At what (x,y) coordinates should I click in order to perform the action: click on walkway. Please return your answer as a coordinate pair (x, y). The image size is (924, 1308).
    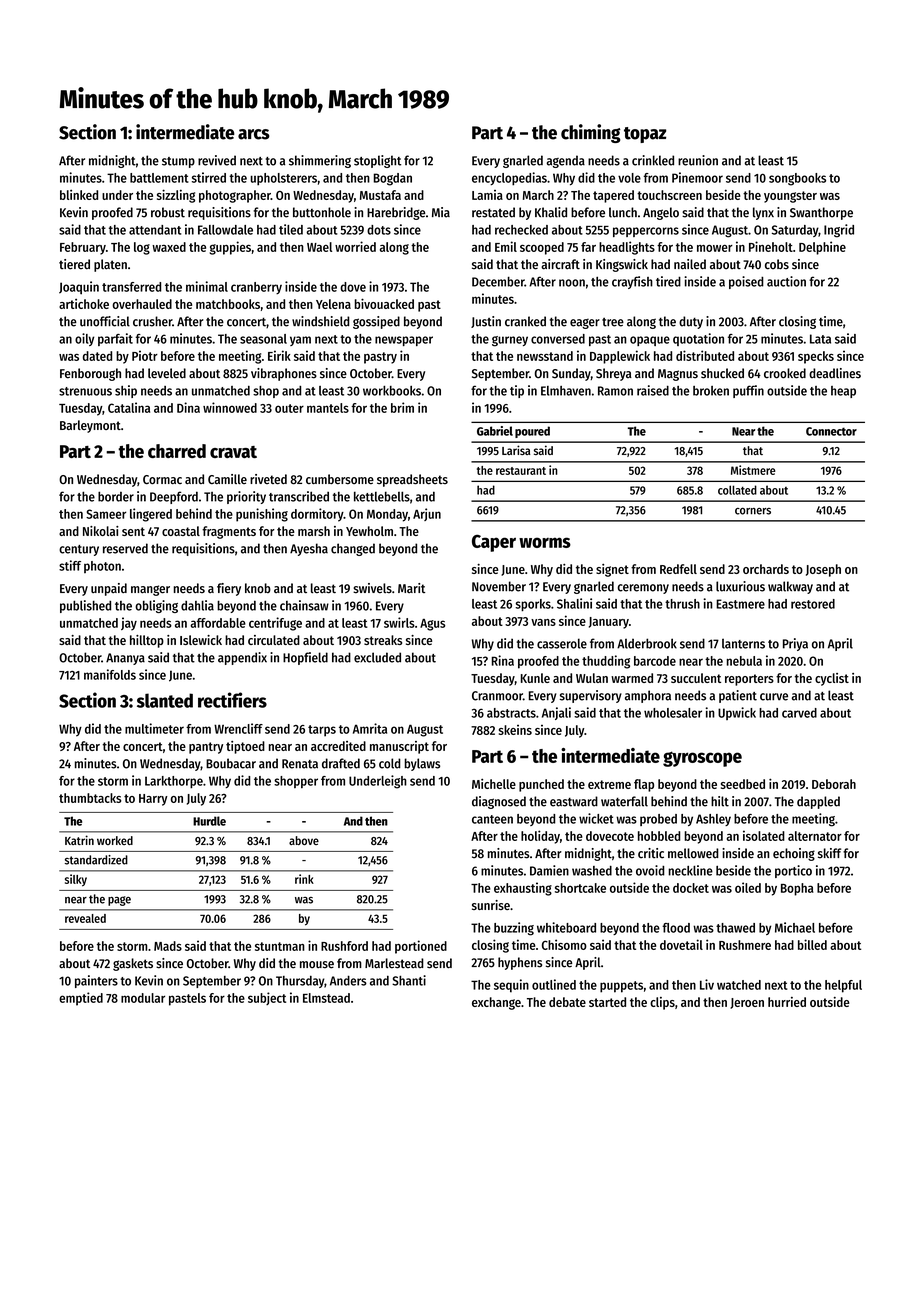
    Looking at the image, I should click on (790, 587).
